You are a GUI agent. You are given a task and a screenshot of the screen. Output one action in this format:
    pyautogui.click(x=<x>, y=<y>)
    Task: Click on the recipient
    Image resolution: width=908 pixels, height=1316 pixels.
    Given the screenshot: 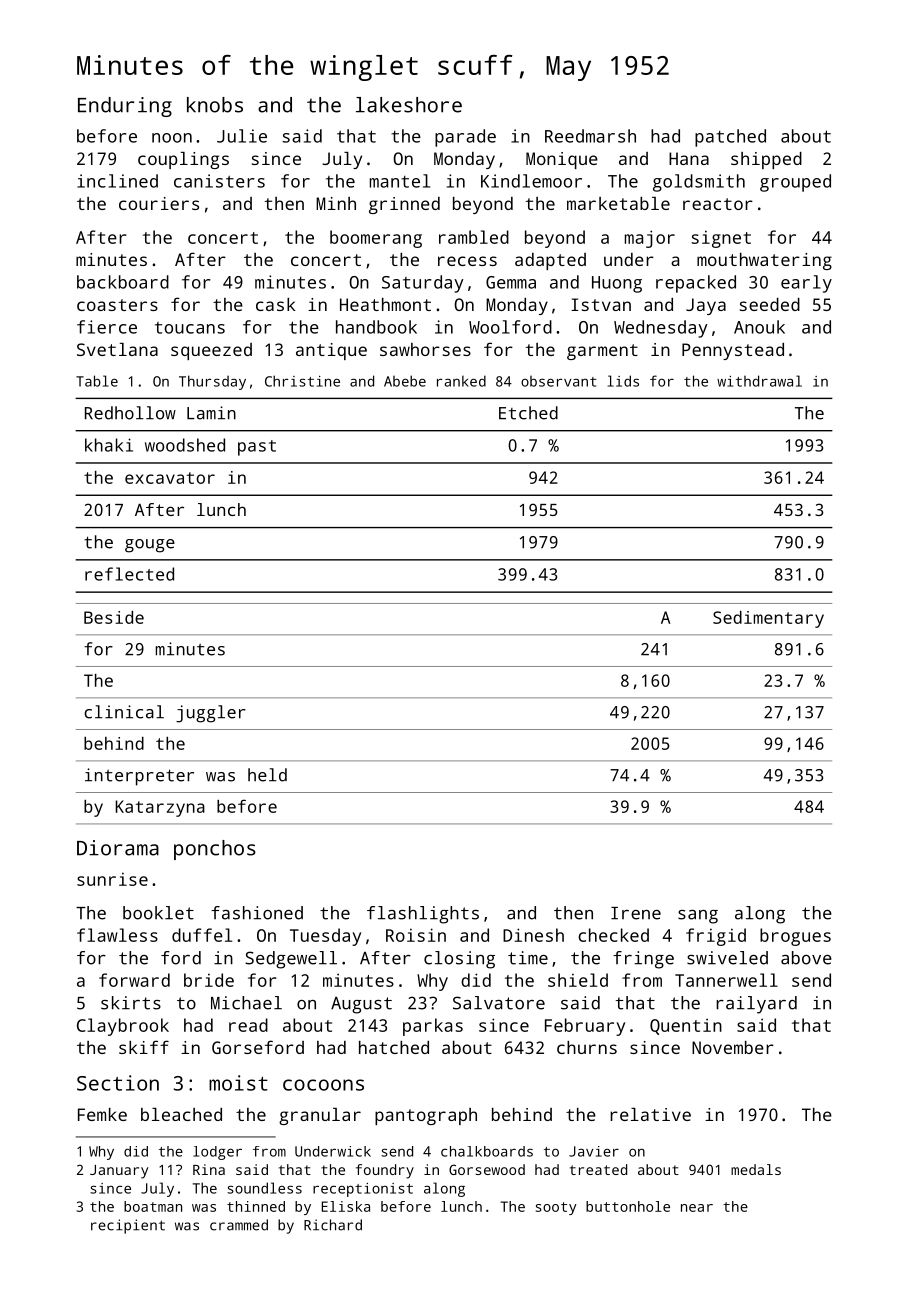 What is the action you would take?
    pyautogui.click(x=128, y=1226)
